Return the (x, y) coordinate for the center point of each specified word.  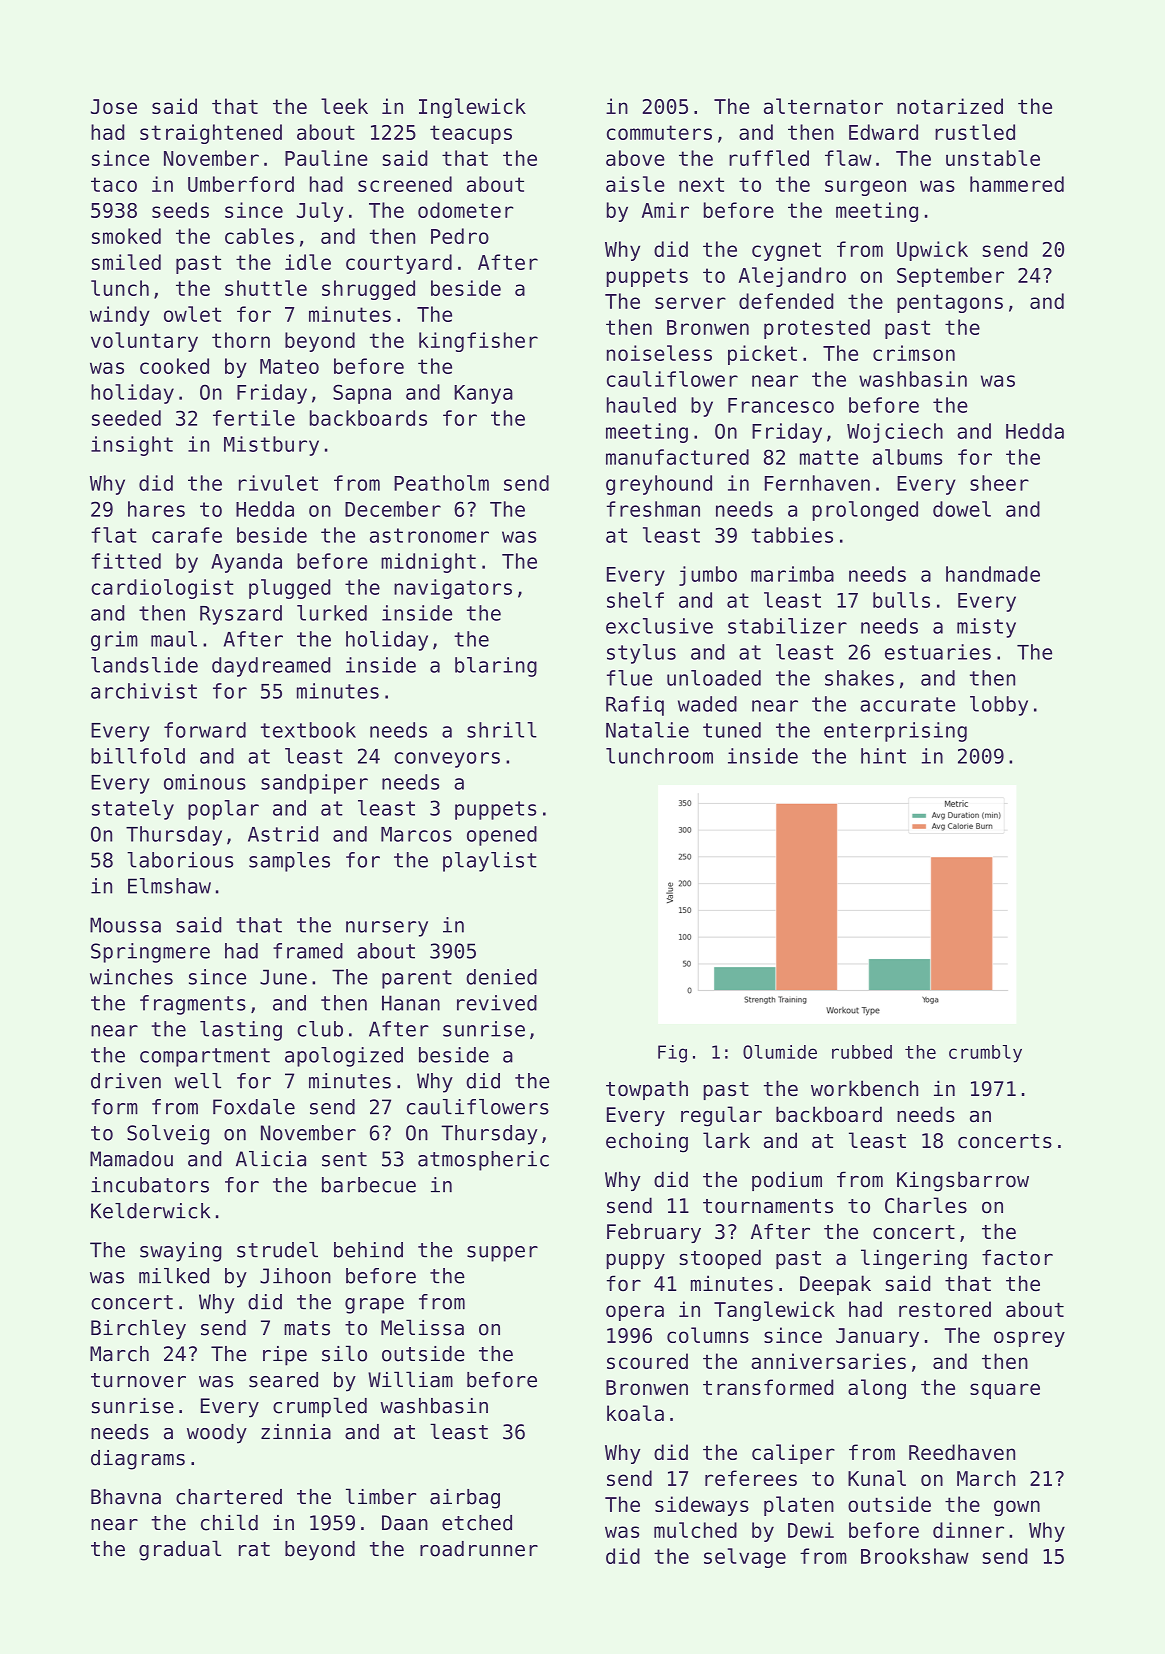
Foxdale (254, 1107)
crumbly (985, 1054)
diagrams (138, 1460)
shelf (635, 600)
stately (133, 810)
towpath (647, 1090)
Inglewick (472, 108)
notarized (950, 106)
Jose (114, 106)
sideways (702, 1506)
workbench (864, 1088)
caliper (793, 1454)
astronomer (429, 535)
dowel (962, 509)
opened (502, 836)
